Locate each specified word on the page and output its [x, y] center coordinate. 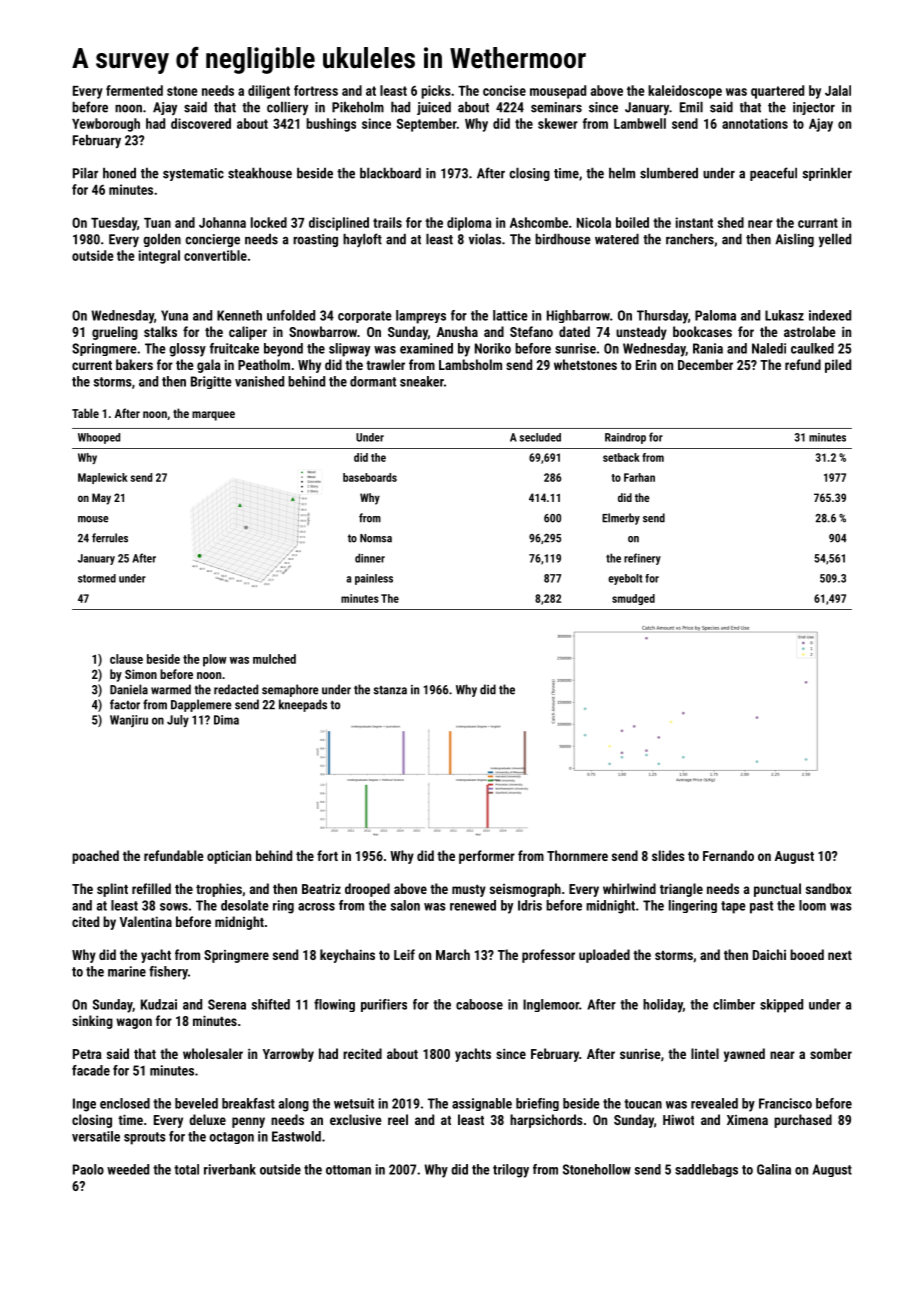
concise [504, 90]
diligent [269, 92]
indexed [830, 315]
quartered [777, 92]
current [92, 365]
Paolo [88, 1169]
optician [229, 857]
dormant [373, 381]
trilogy [511, 1171]
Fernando [728, 855]
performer [487, 857]
